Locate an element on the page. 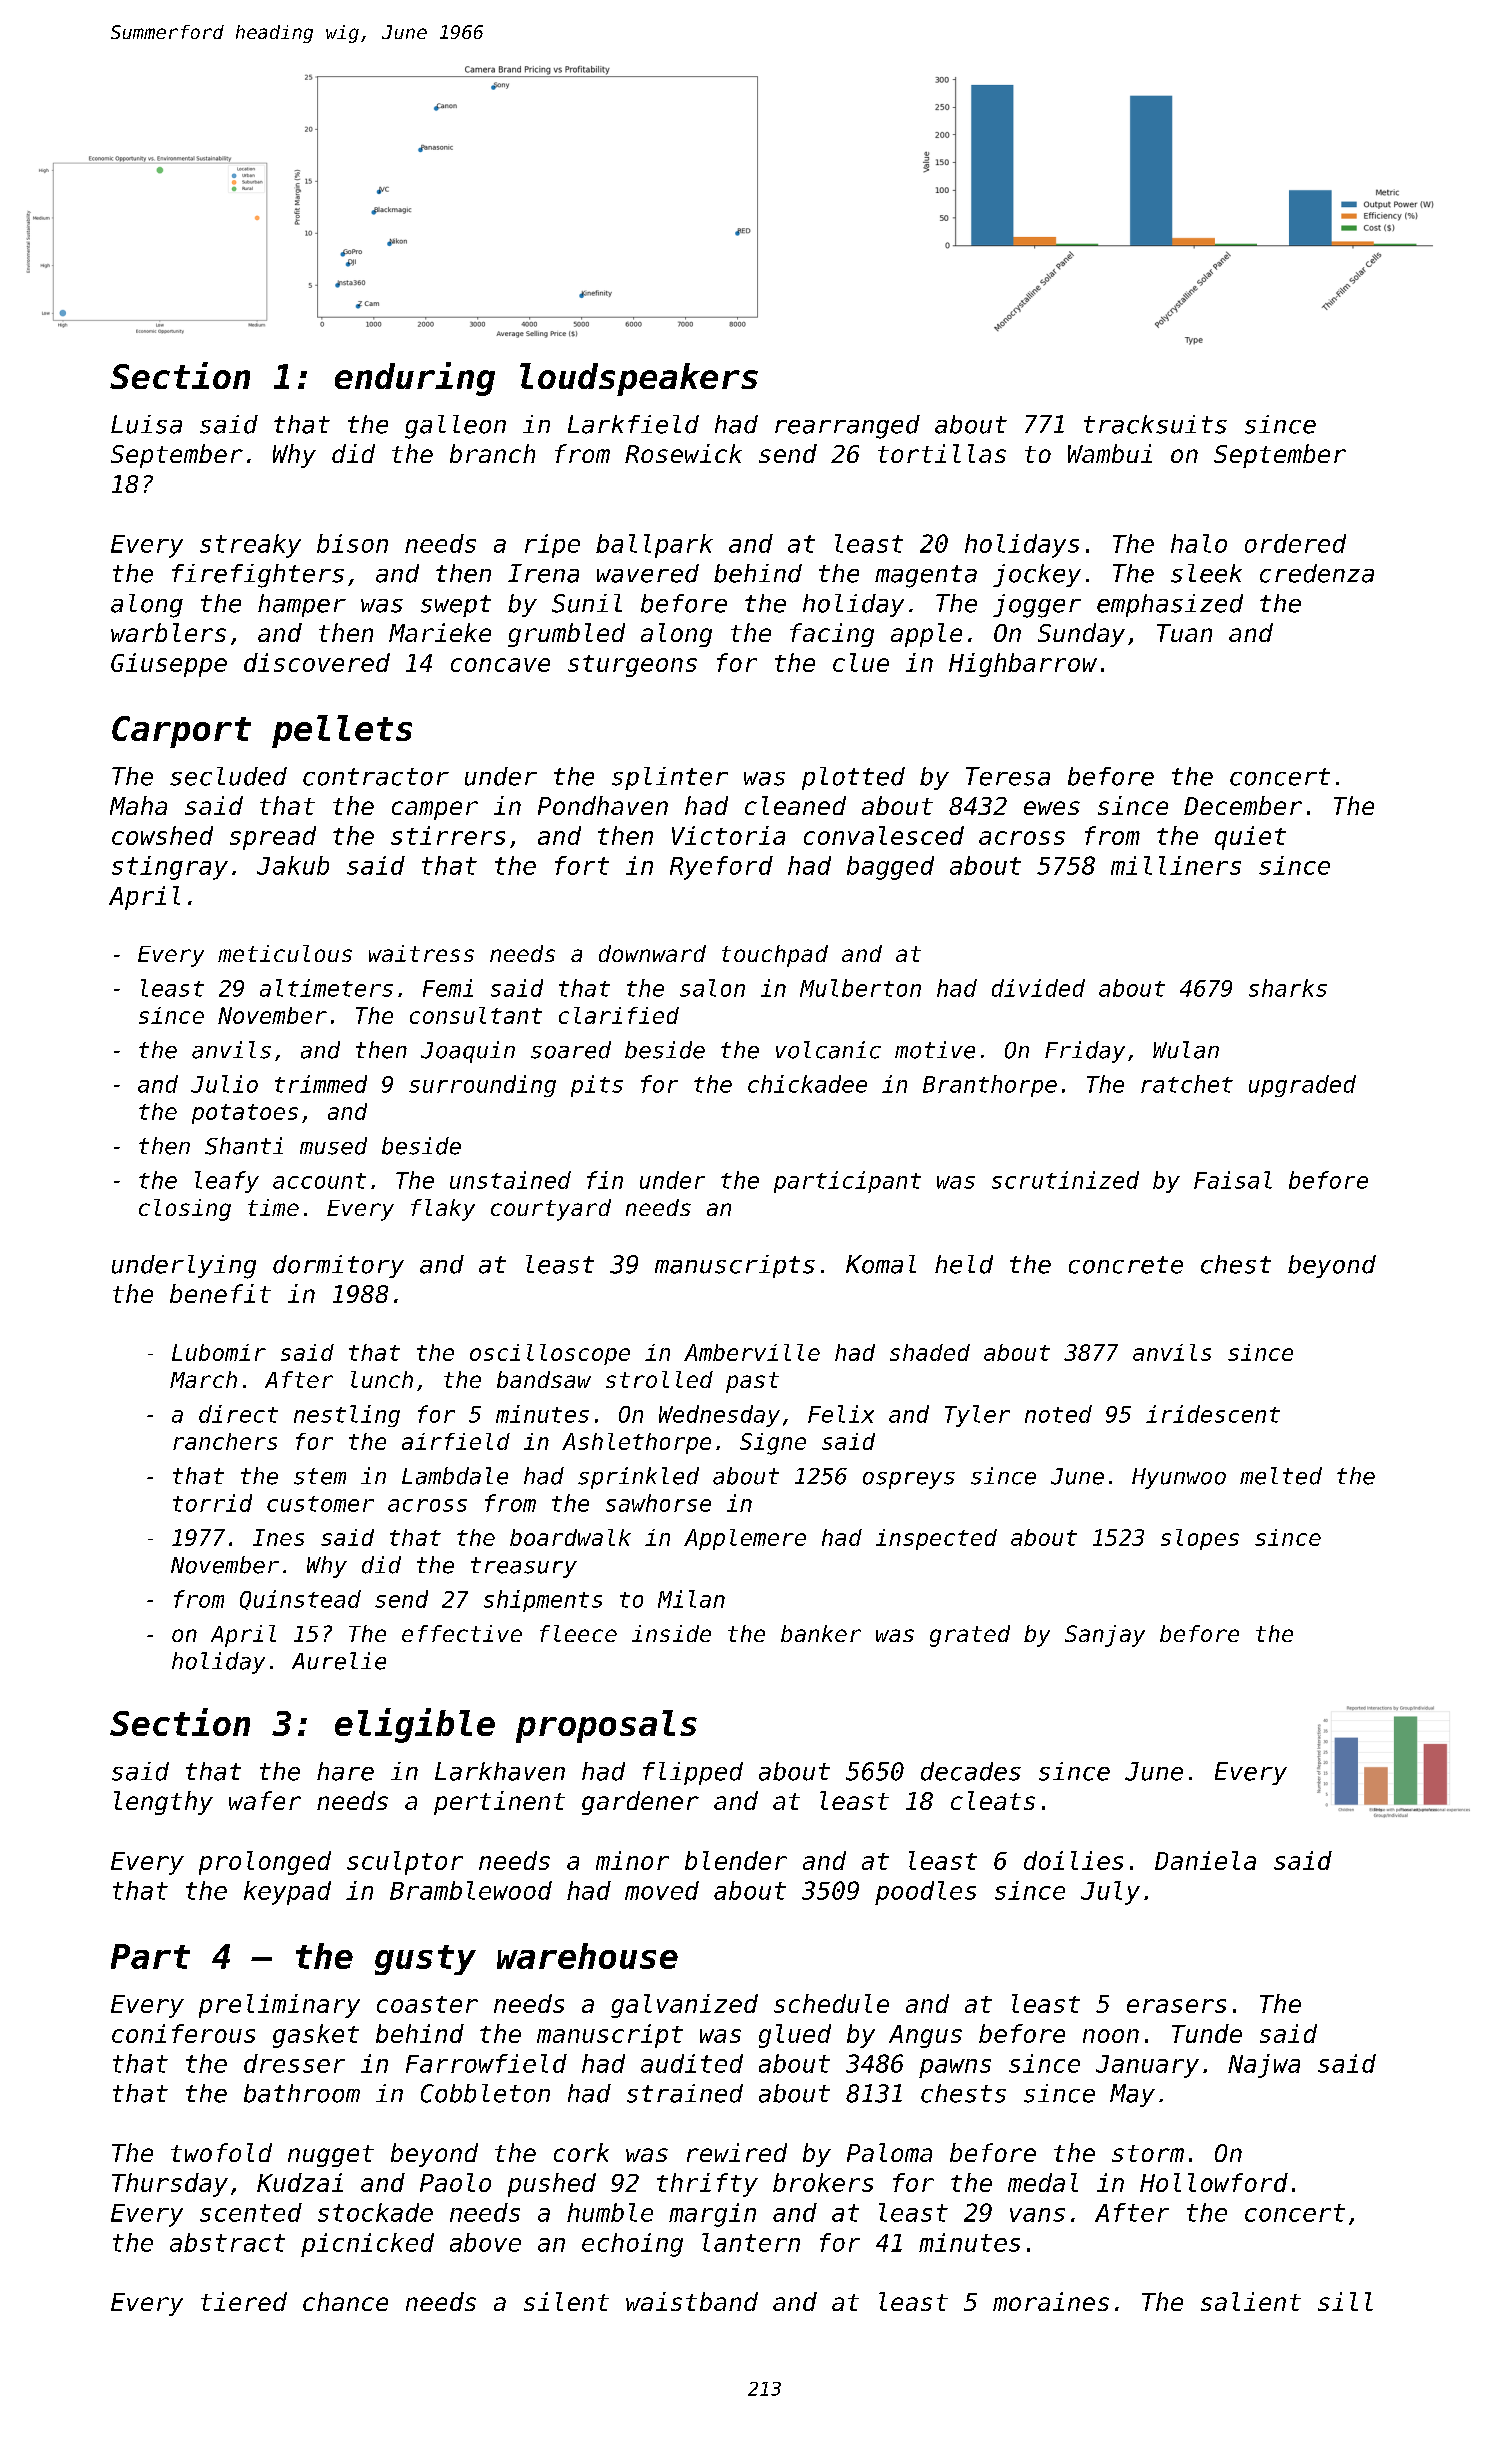  keypad is located at coordinates (287, 1893).
